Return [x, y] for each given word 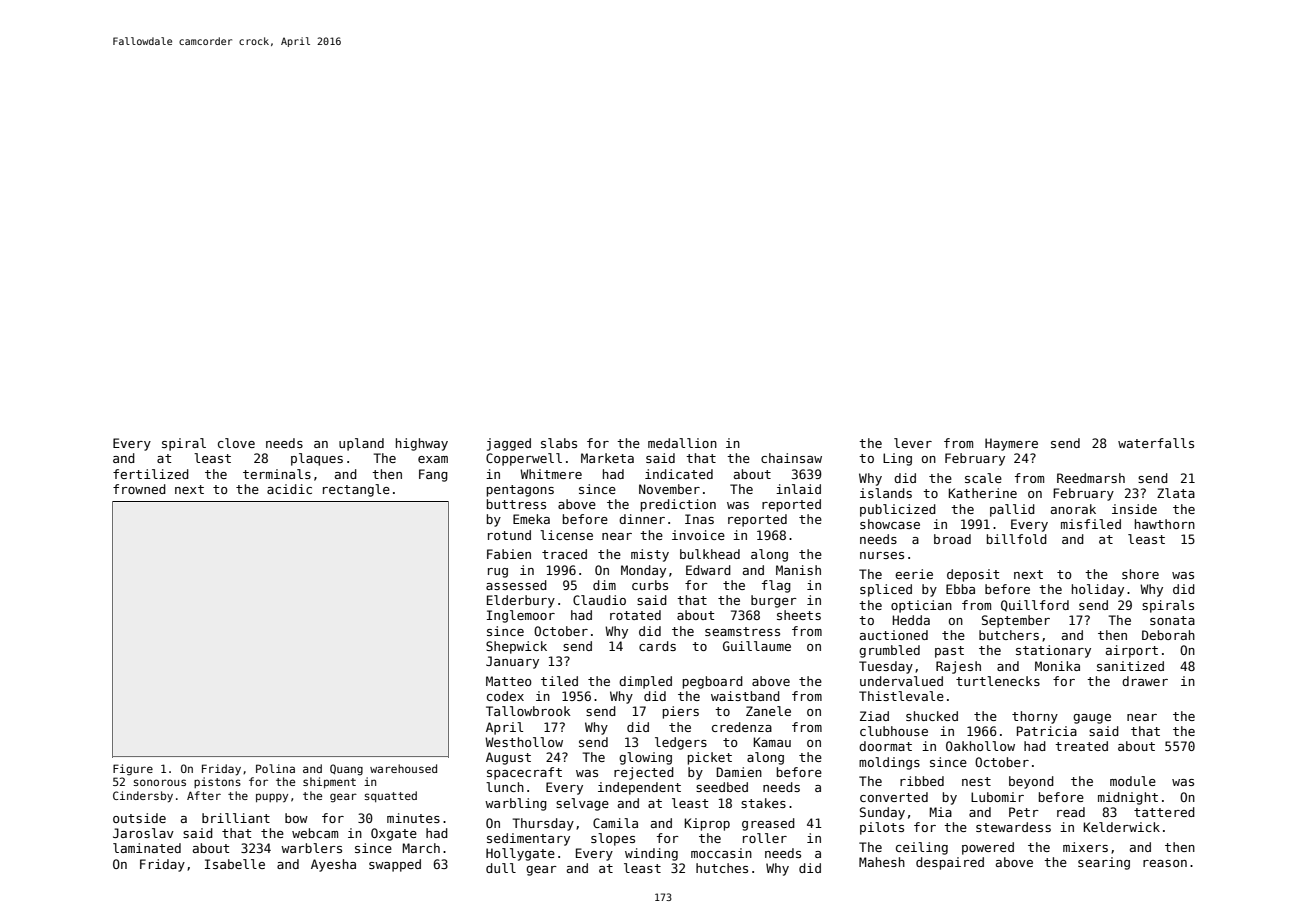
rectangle [356, 490]
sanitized [1130, 666]
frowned [139, 489]
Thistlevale [901, 696]
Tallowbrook [528, 711]
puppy [272, 798]
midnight [1128, 798]
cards [657, 646]
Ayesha [333, 865]
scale [983, 478]
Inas [699, 519]
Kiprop [707, 824]
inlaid [798, 489]
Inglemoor [521, 616]
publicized [898, 510]
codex [505, 696]
